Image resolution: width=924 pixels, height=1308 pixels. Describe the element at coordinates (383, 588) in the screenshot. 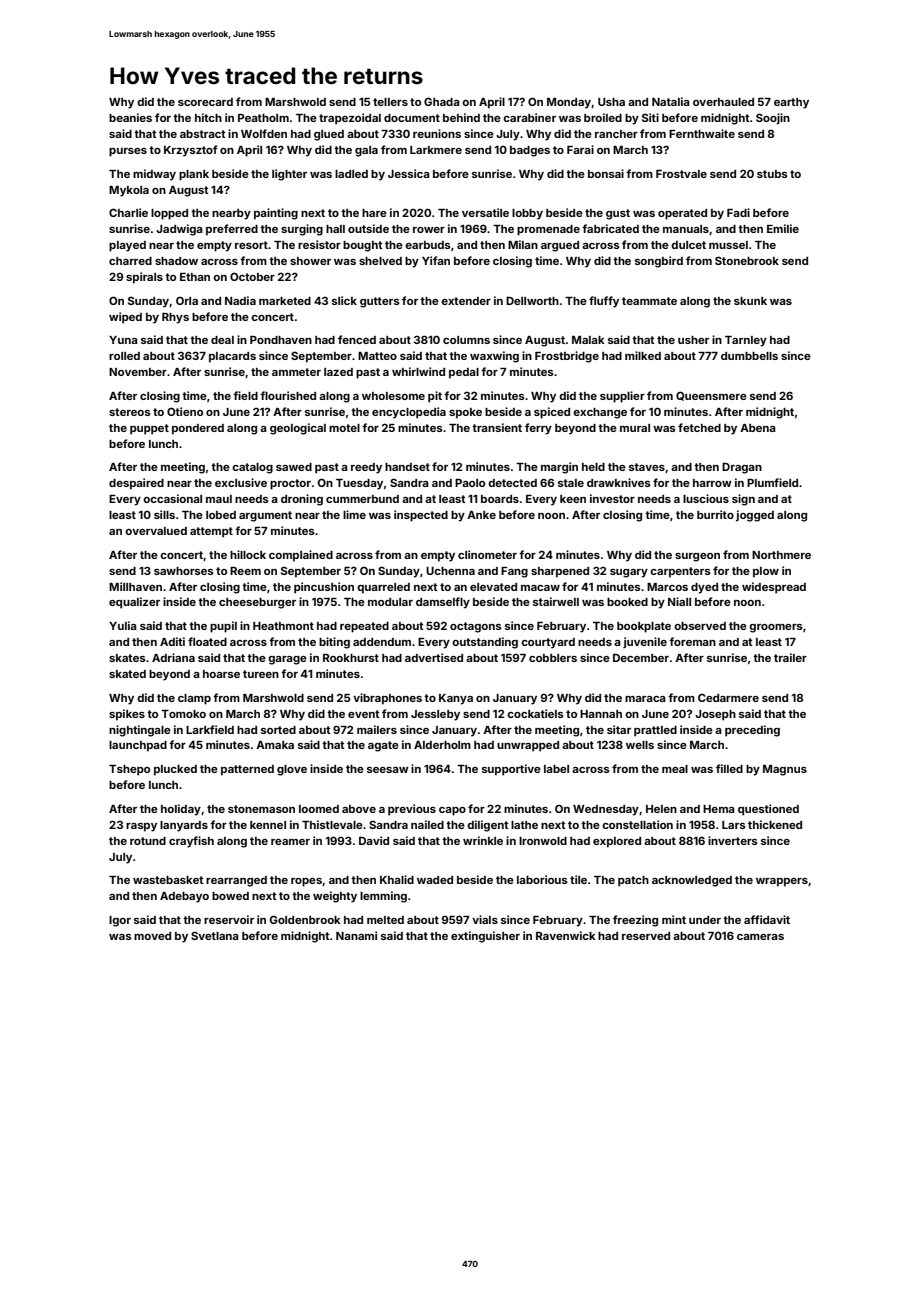

I see `quarreled` at that location.
